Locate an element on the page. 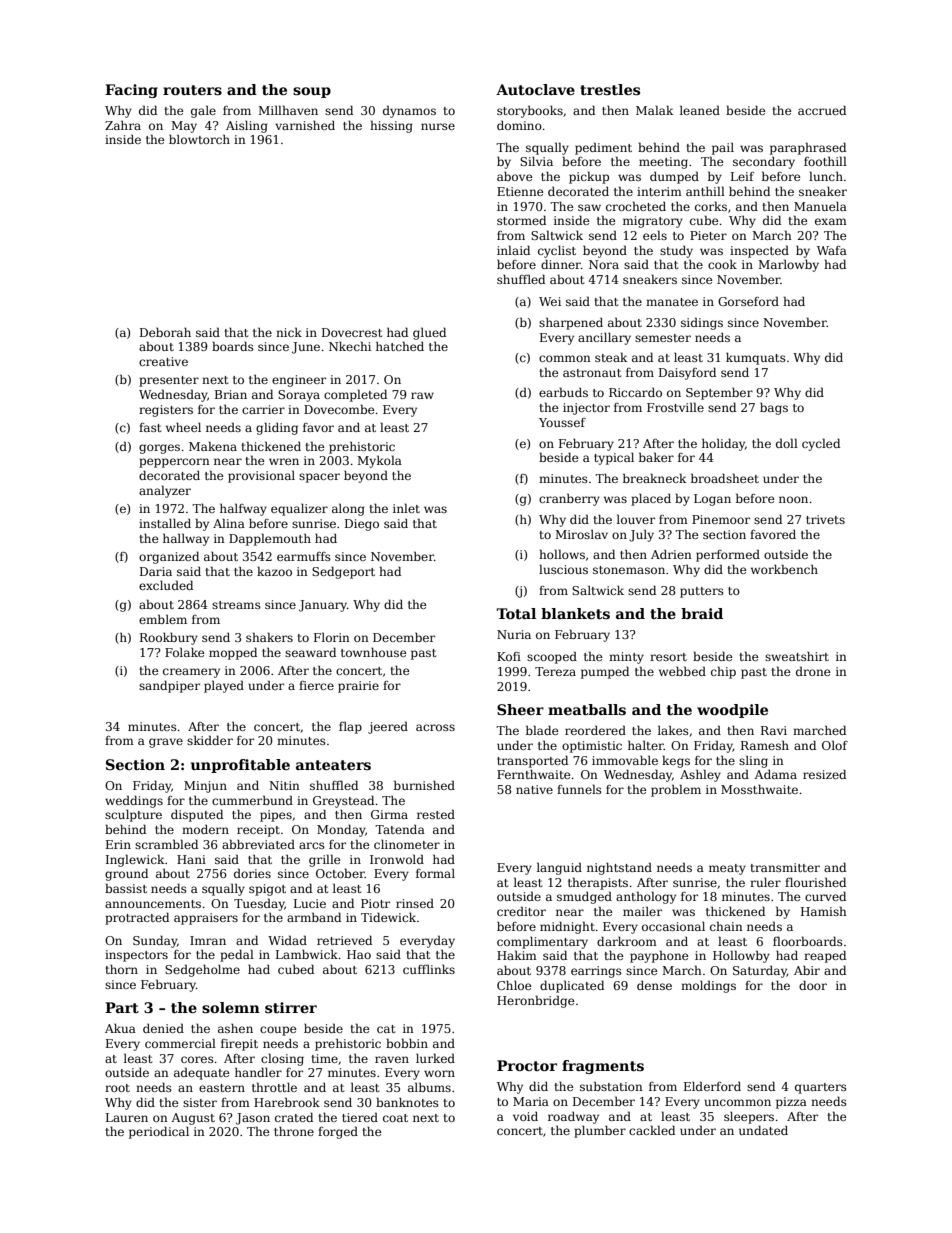 The height and width of the page is (1233, 952). blowtorch is located at coordinates (199, 139).
